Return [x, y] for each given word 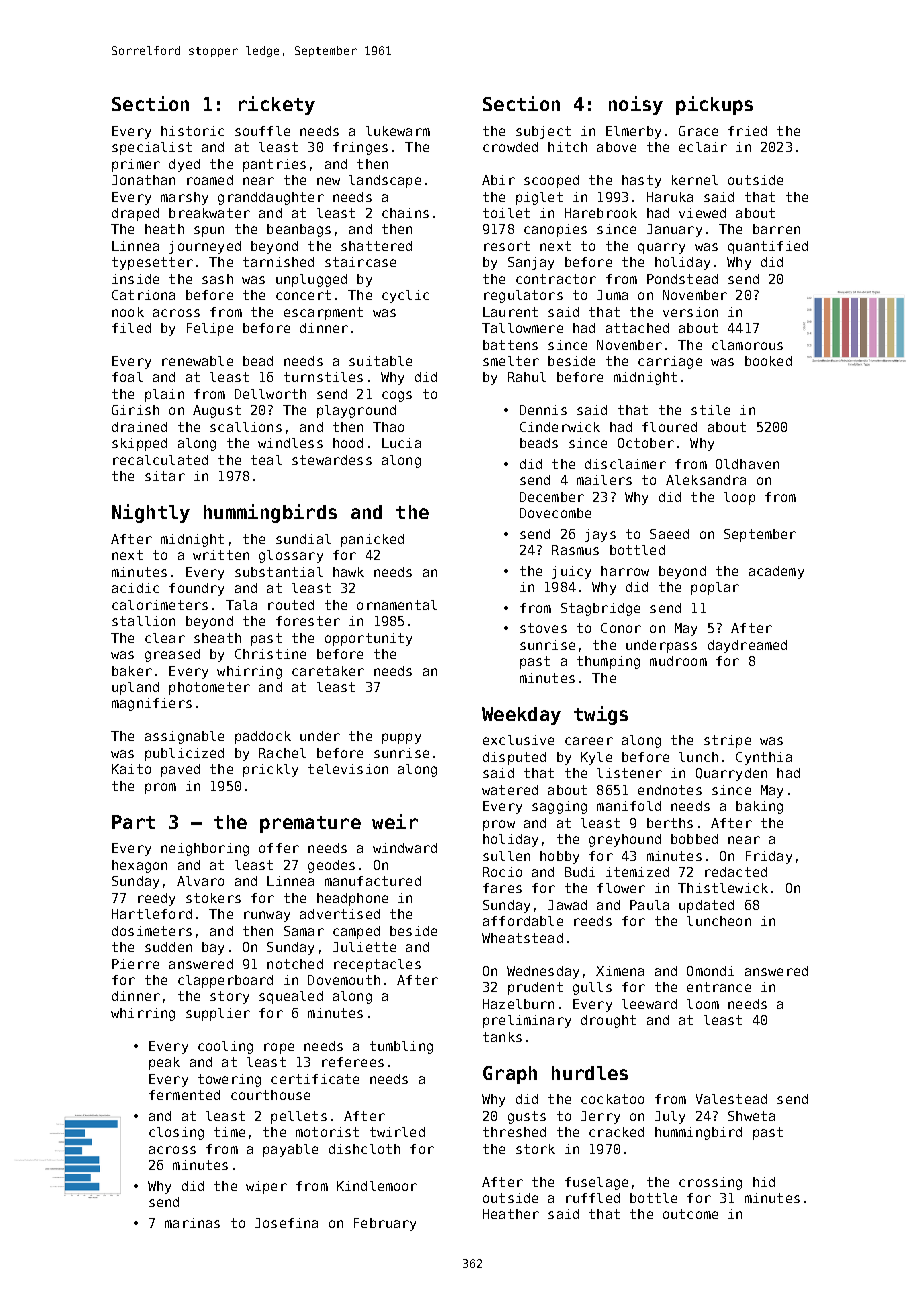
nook [128, 312]
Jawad [567, 905]
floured [669, 427]
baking [759, 807]
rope [279, 1048]
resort [507, 246]
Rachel [282, 753]
